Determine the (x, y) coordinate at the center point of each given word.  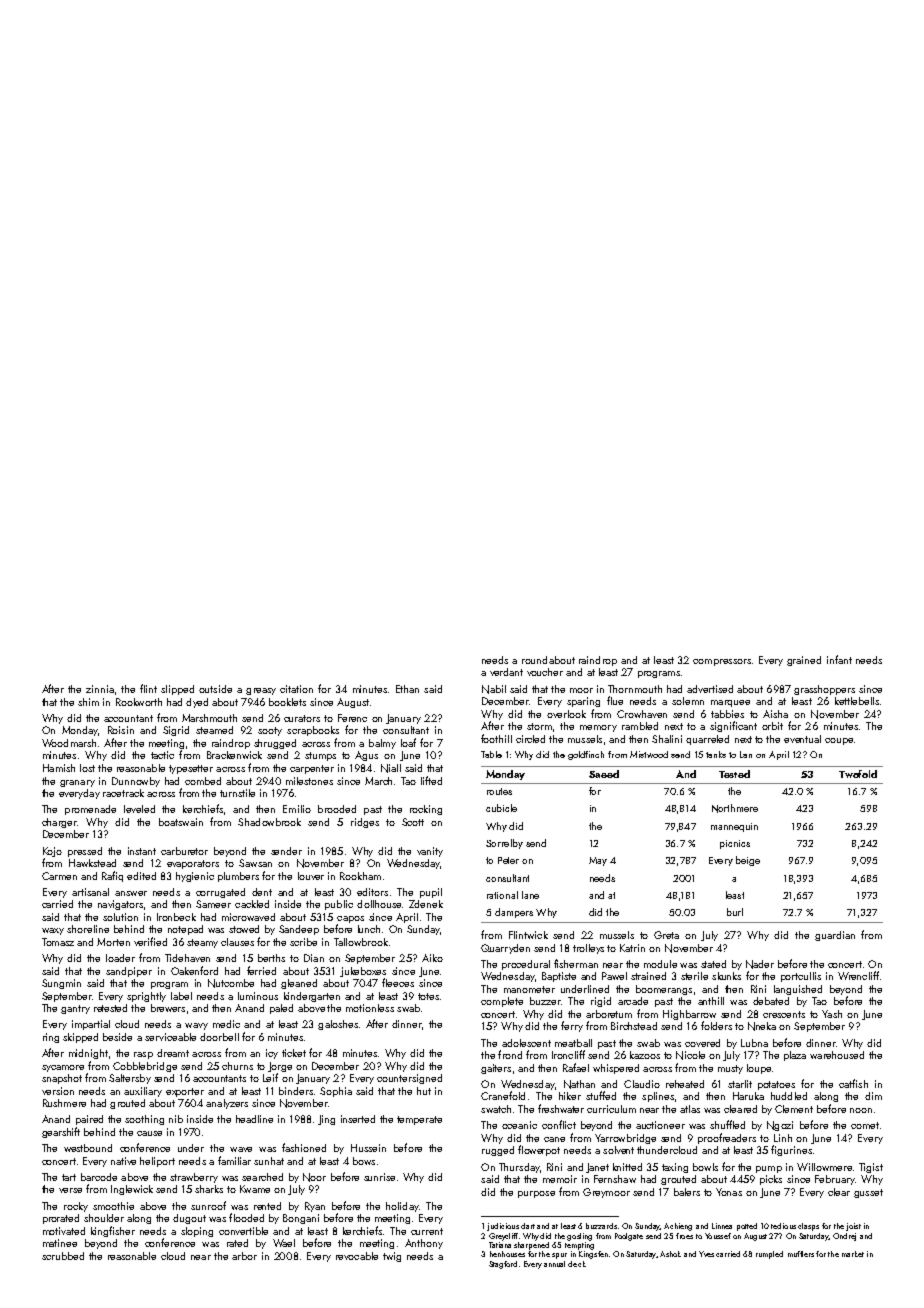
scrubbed (63, 1256)
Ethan (407, 689)
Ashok (670, 1254)
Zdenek (426, 904)
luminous (258, 996)
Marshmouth (209, 718)
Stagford (503, 1265)
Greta (666, 935)
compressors (722, 662)
